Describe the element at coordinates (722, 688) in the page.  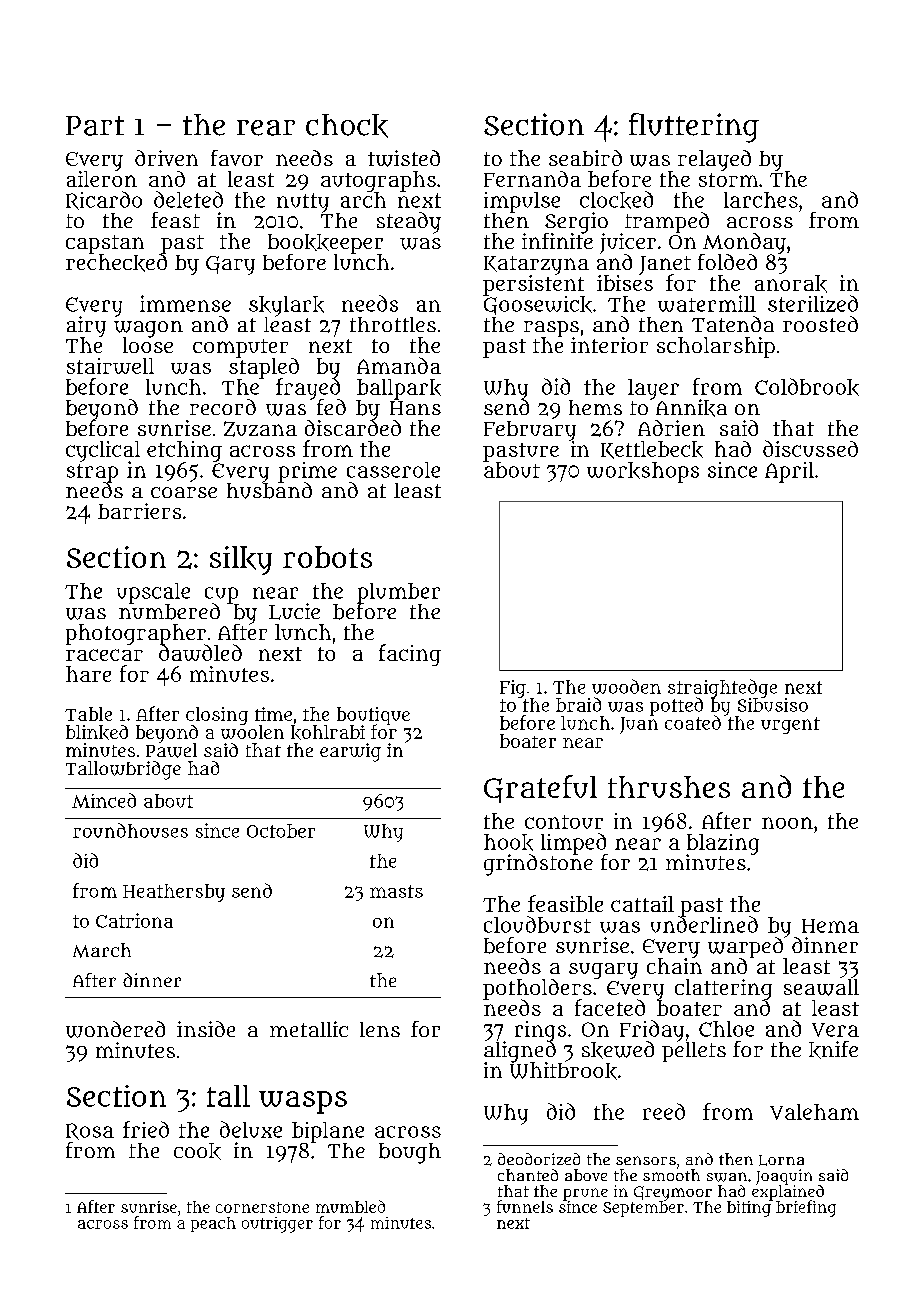
I see `straightedge` at that location.
